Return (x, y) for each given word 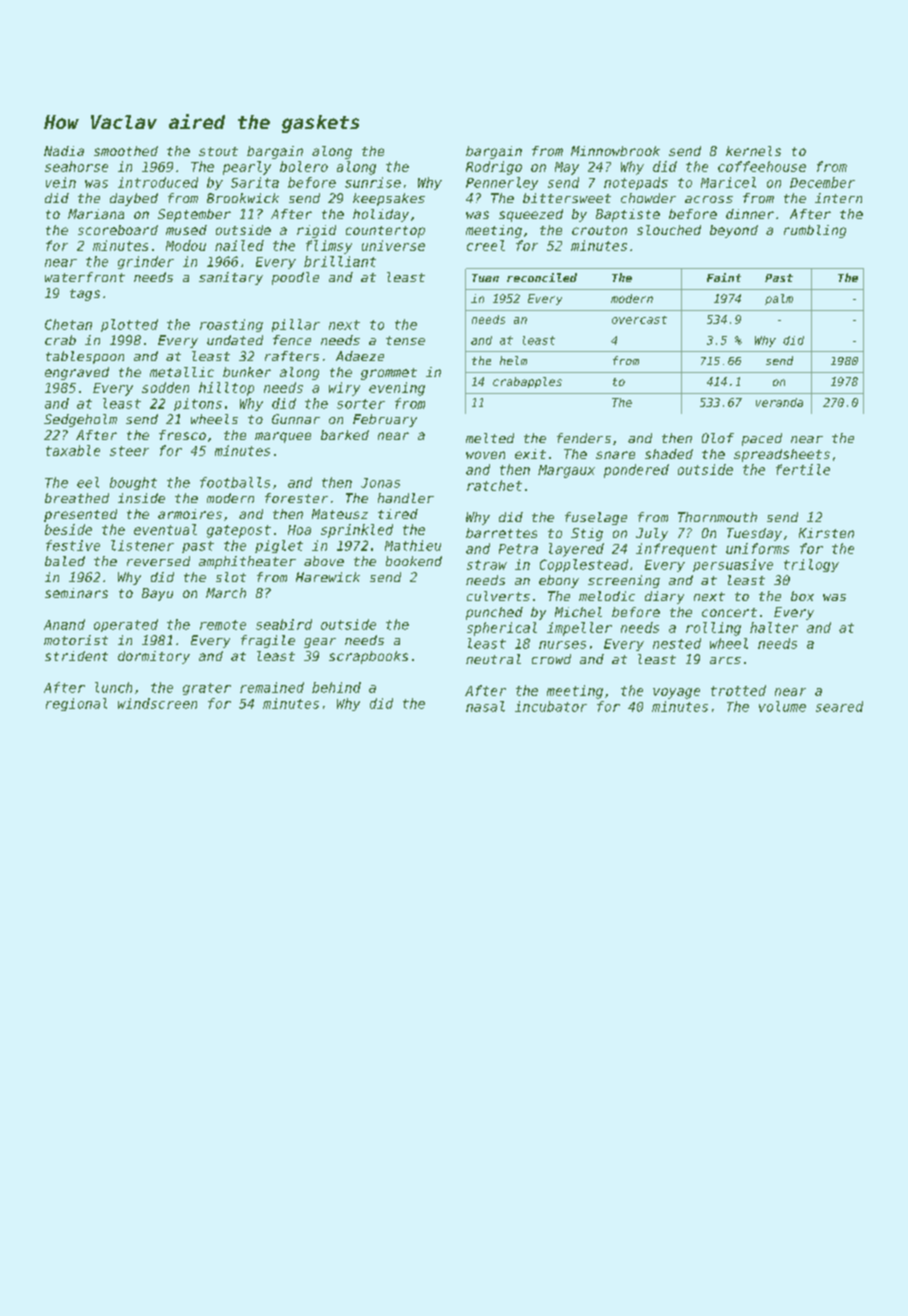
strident (76, 656)
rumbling (815, 231)
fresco (182, 435)
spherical (502, 629)
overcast (639, 320)
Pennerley (502, 183)
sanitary (231, 278)
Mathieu (413, 545)
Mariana (96, 214)
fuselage (596, 518)
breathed (77, 498)
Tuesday (754, 534)
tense (405, 340)
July (652, 534)
